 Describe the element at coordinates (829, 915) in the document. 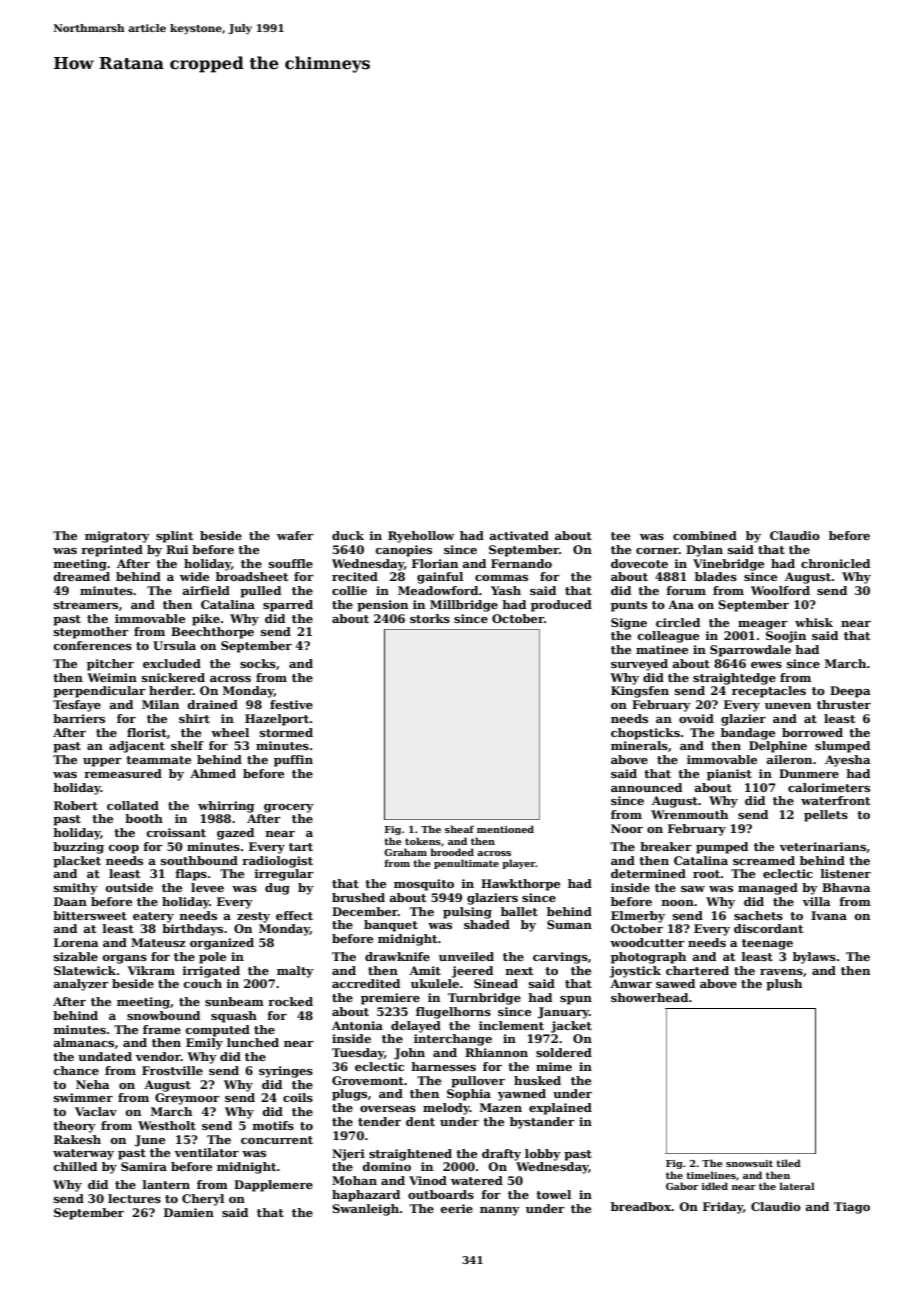

I see `Ivana` at that location.
